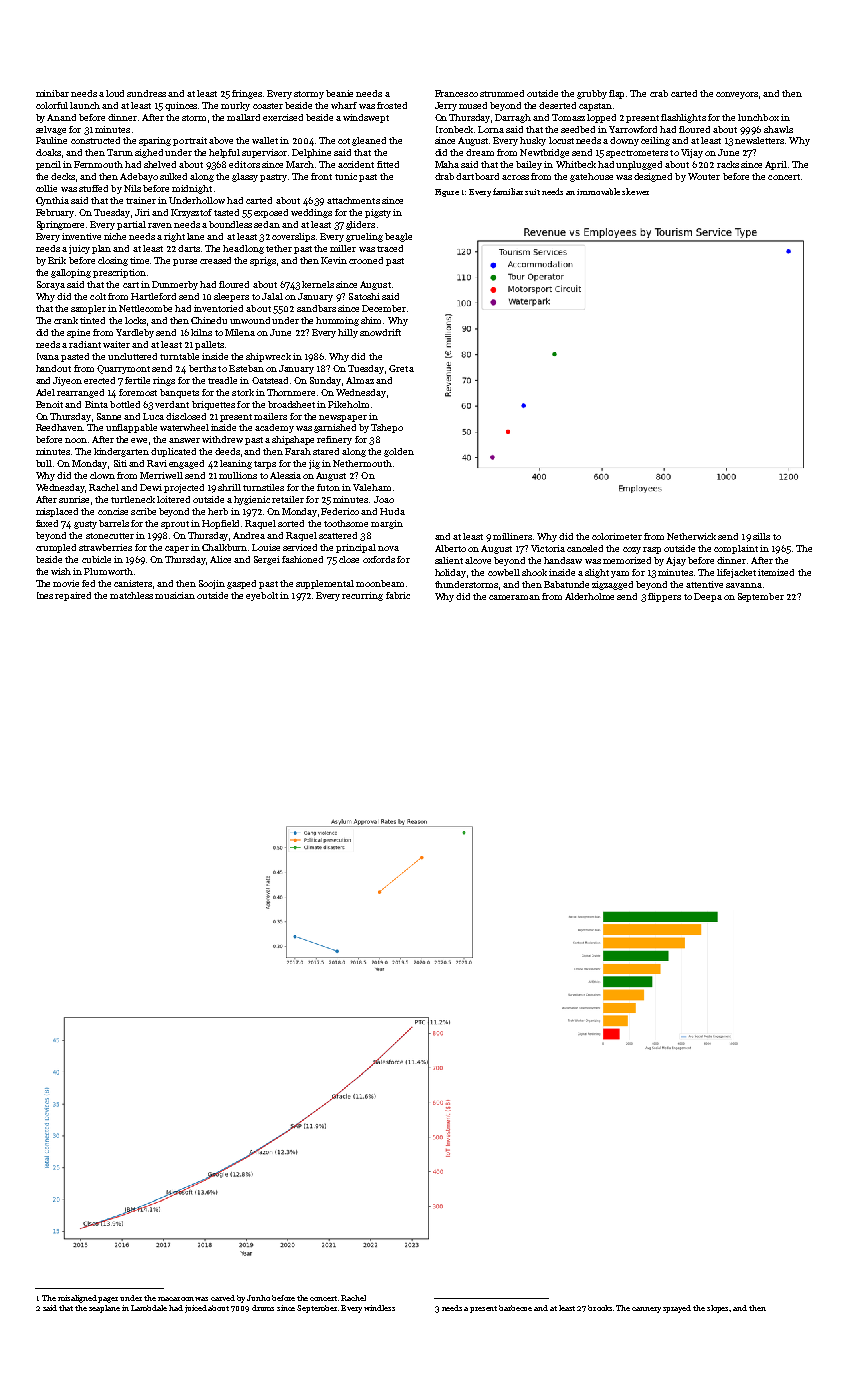 The width and height of the page is (849, 1400). What do you see at coordinates (398, 595) in the page?
I see `fabric` at bounding box center [398, 595].
